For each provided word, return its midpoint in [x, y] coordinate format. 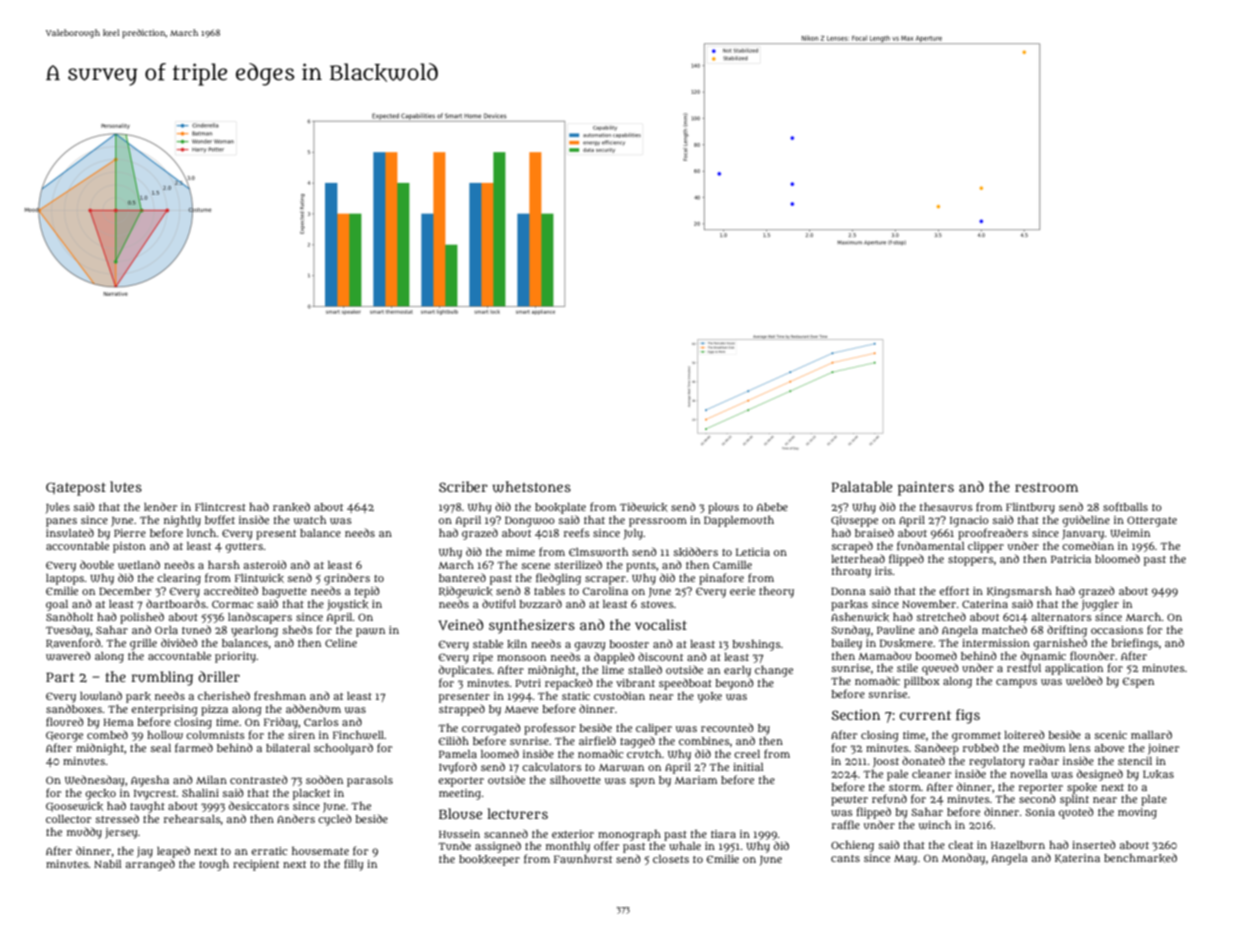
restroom [1046, 487]
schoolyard [343, 749]
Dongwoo [530, 521]
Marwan [621, 768]
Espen [1138, 682]
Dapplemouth [739, 521]
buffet [220, 519]
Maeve [521, 709]
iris [883, 571]
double [97, 564]
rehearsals [192, 819]
